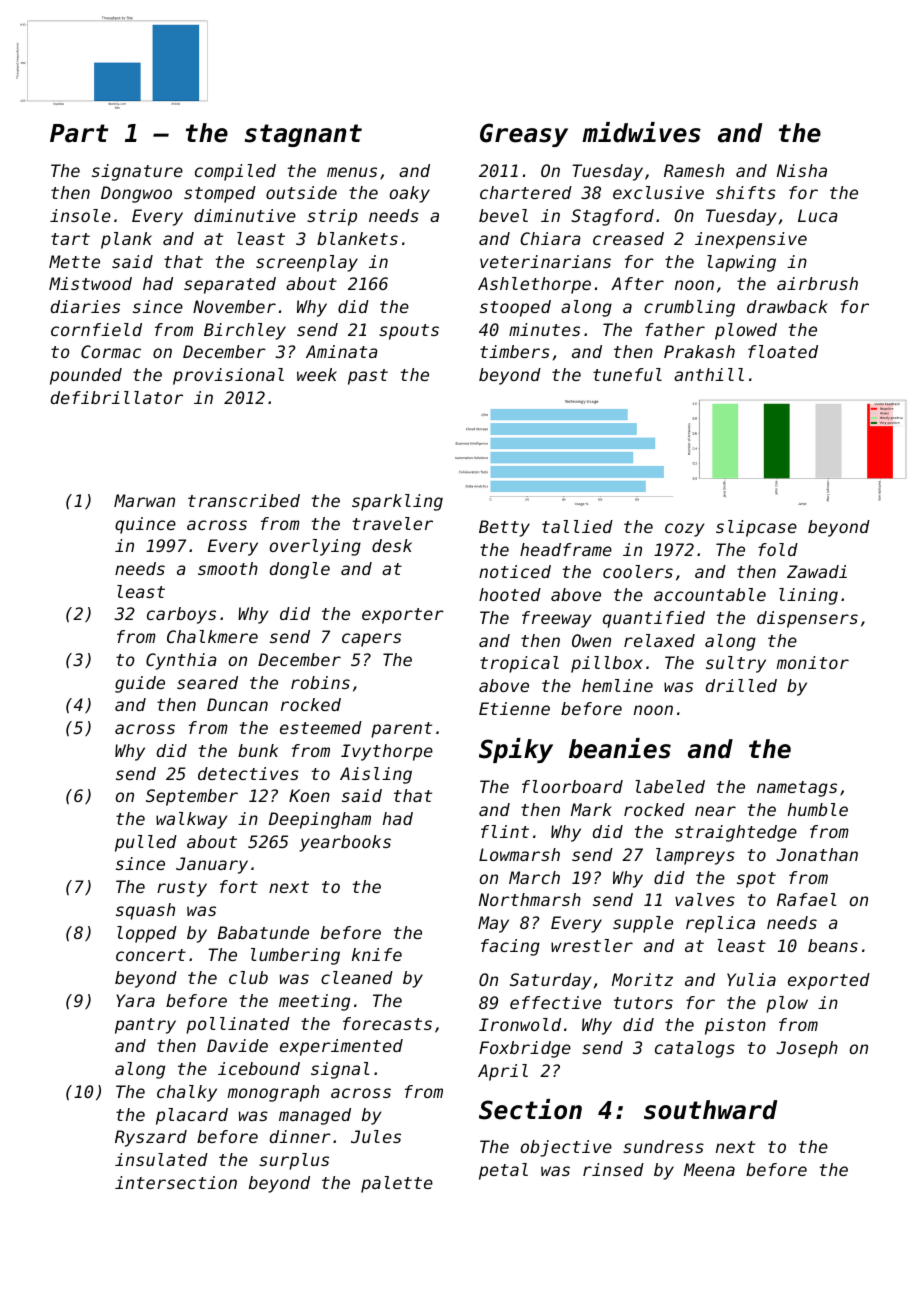  I want to click on objective, so click(566, 1148).
